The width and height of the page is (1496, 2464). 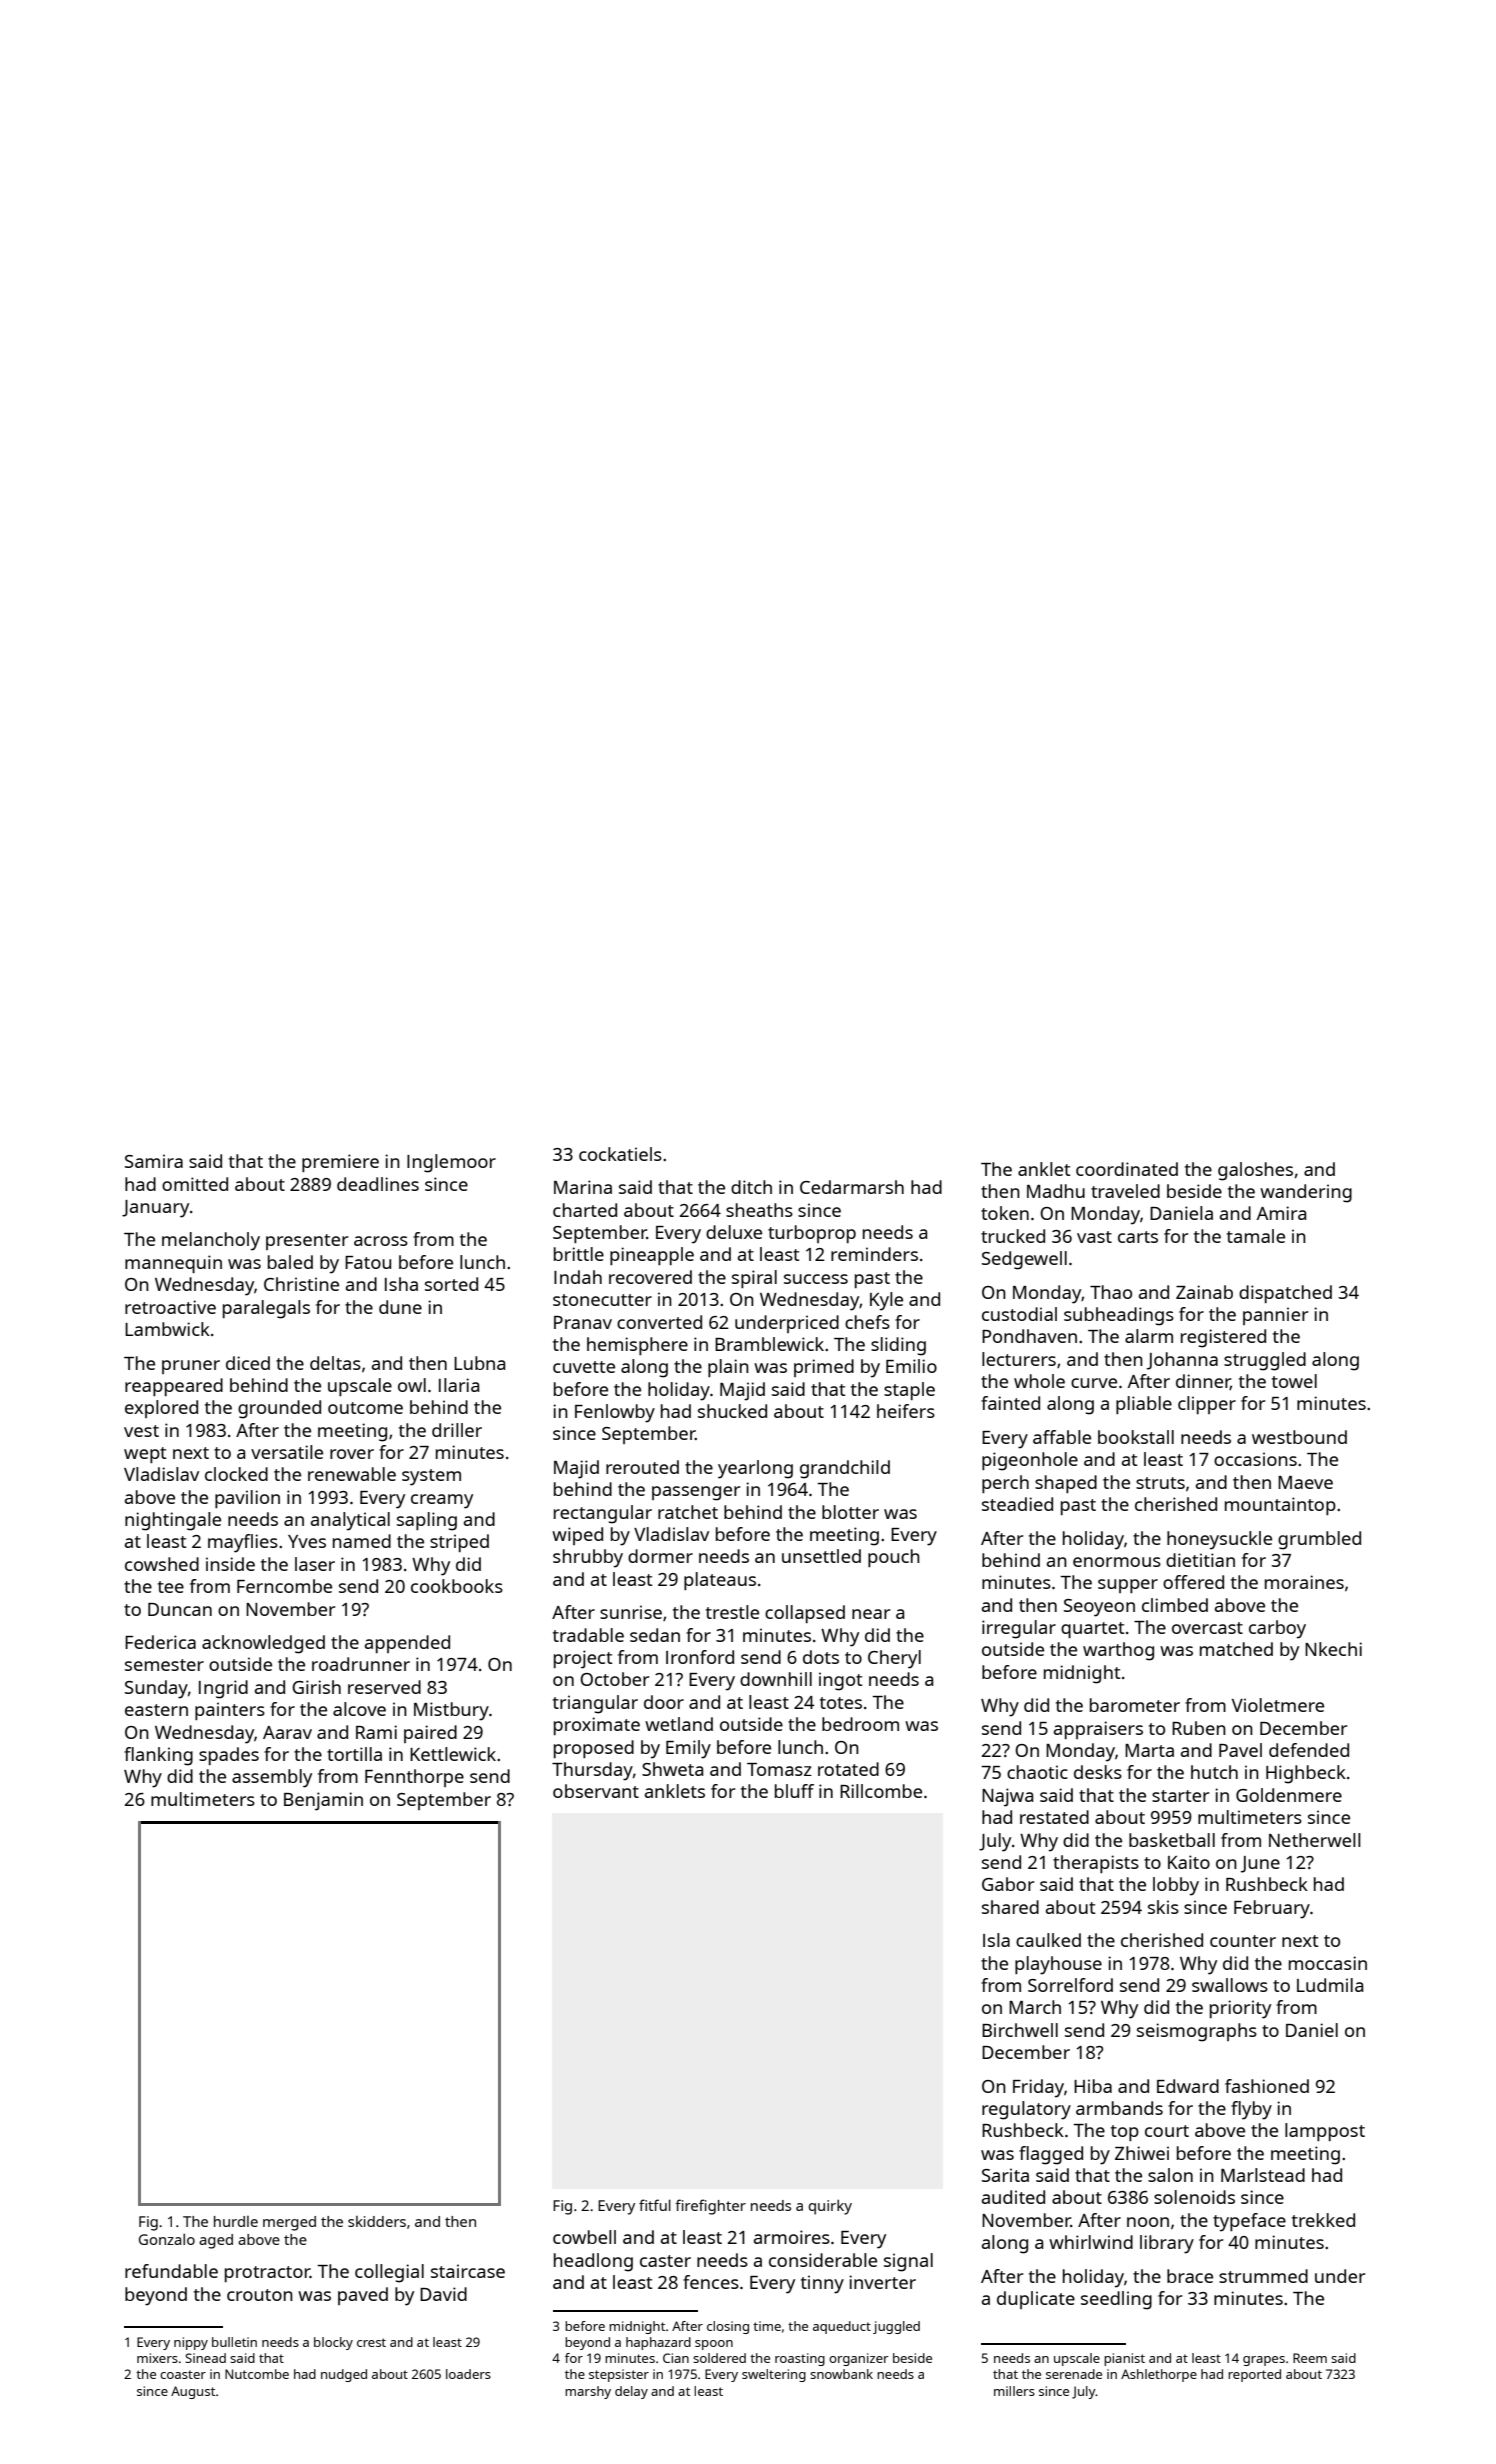 I want to click on westbound, so click(x=1299, y=1437).
